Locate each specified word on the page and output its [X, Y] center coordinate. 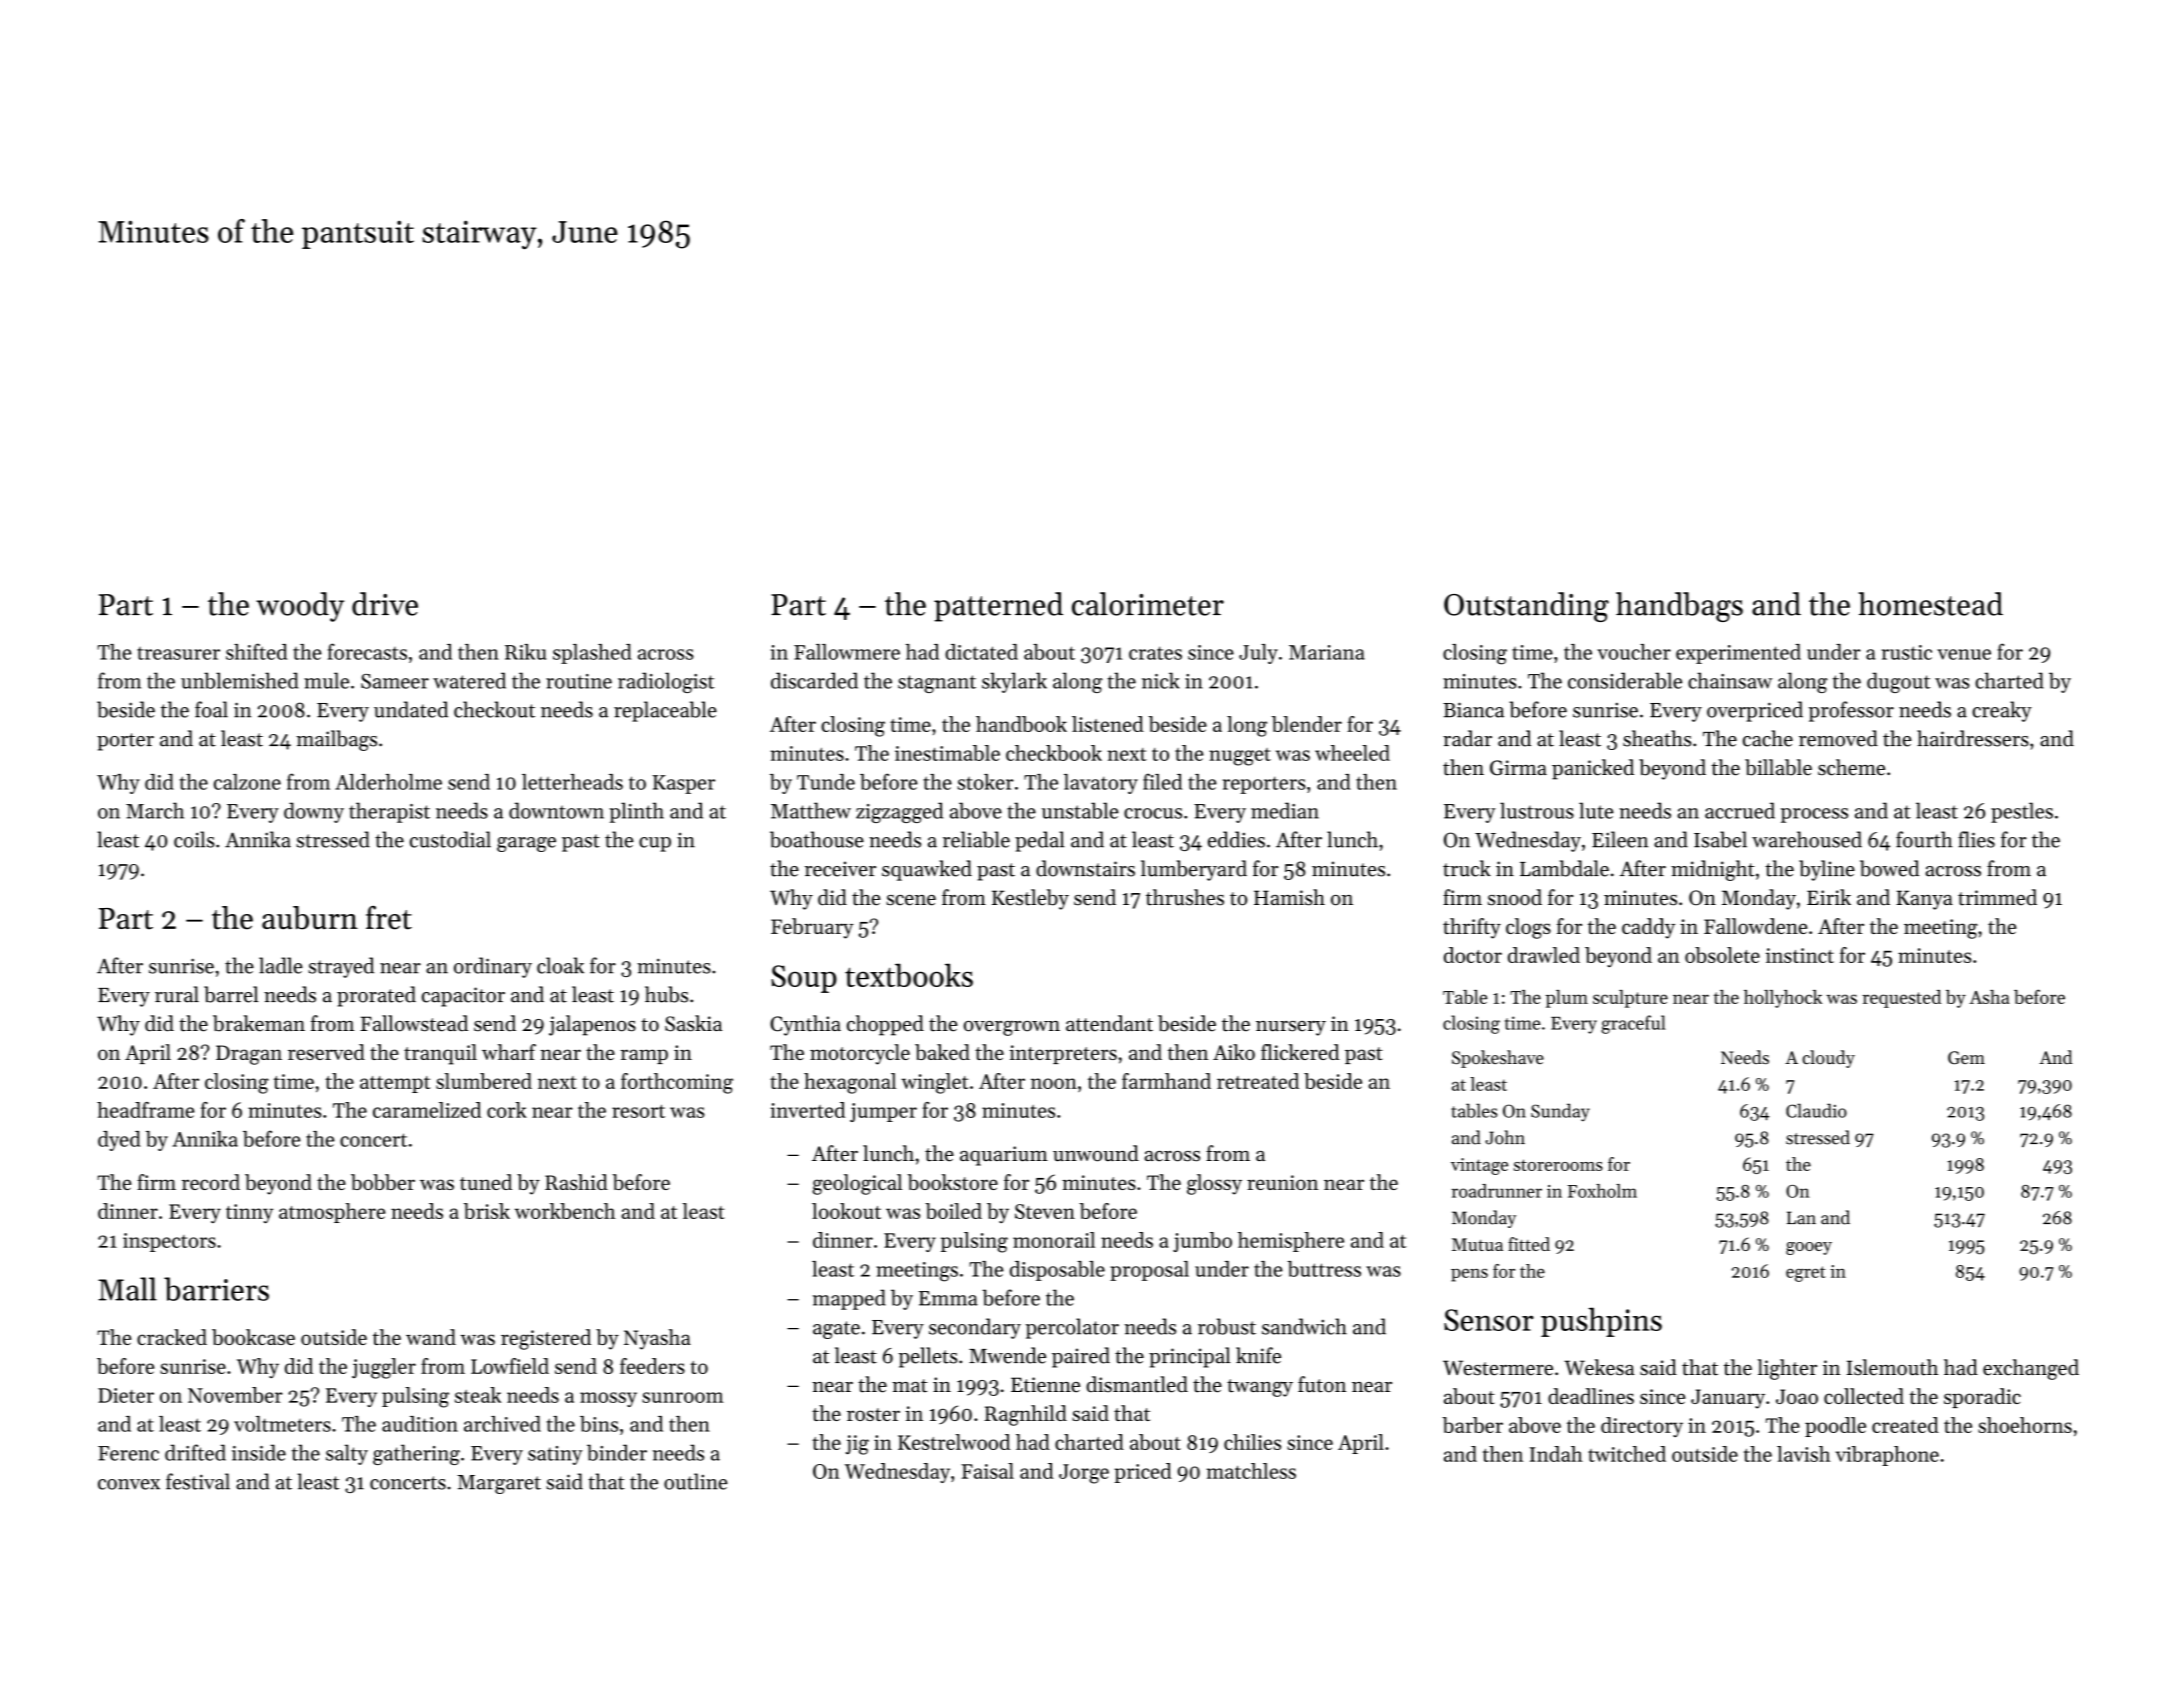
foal [211, 709]
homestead [1930, 604]
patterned [998, 607]
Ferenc [128, 1453]
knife [1258, 1355]
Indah [1556, 1454]
